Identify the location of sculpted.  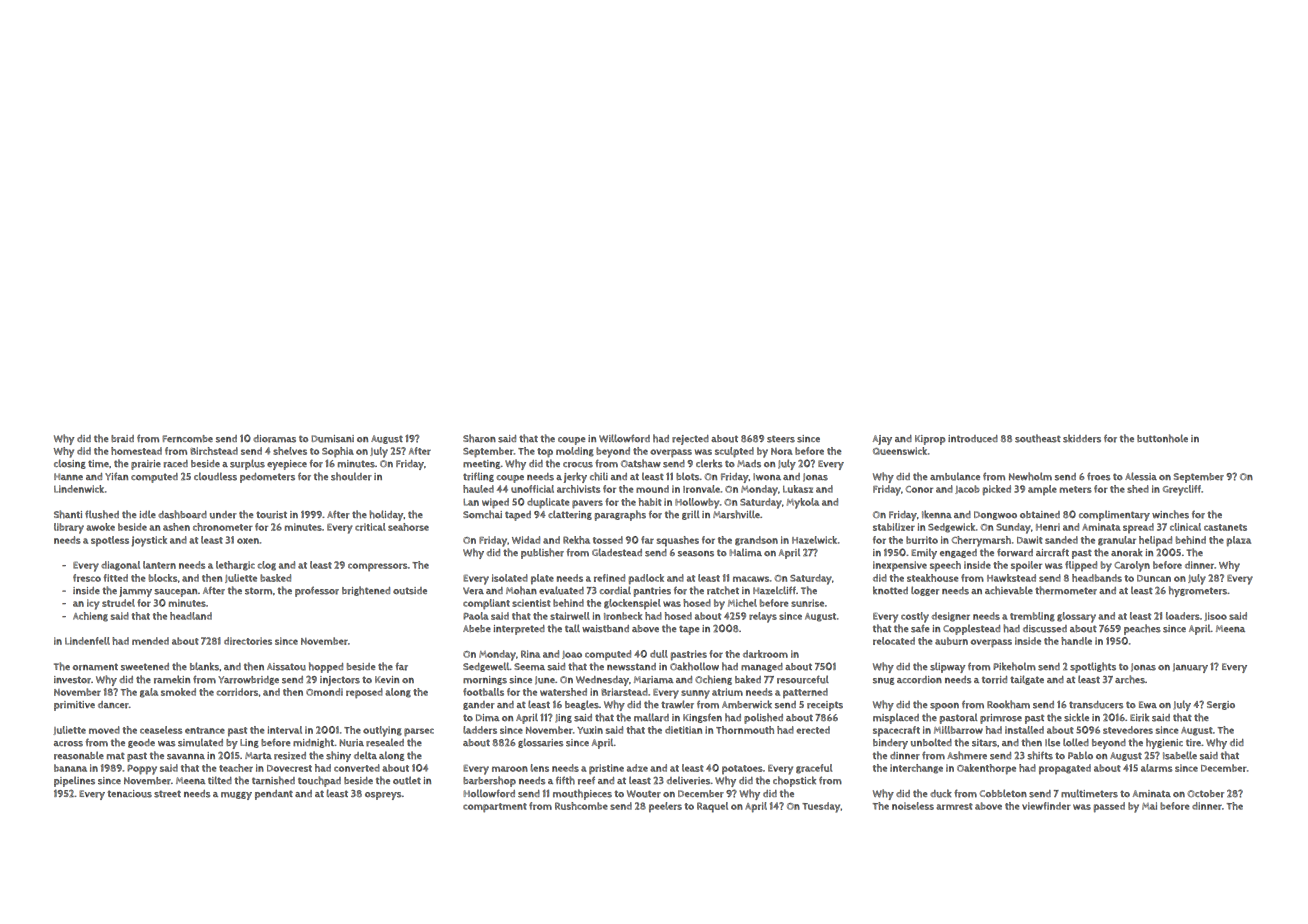
(734, 452).
